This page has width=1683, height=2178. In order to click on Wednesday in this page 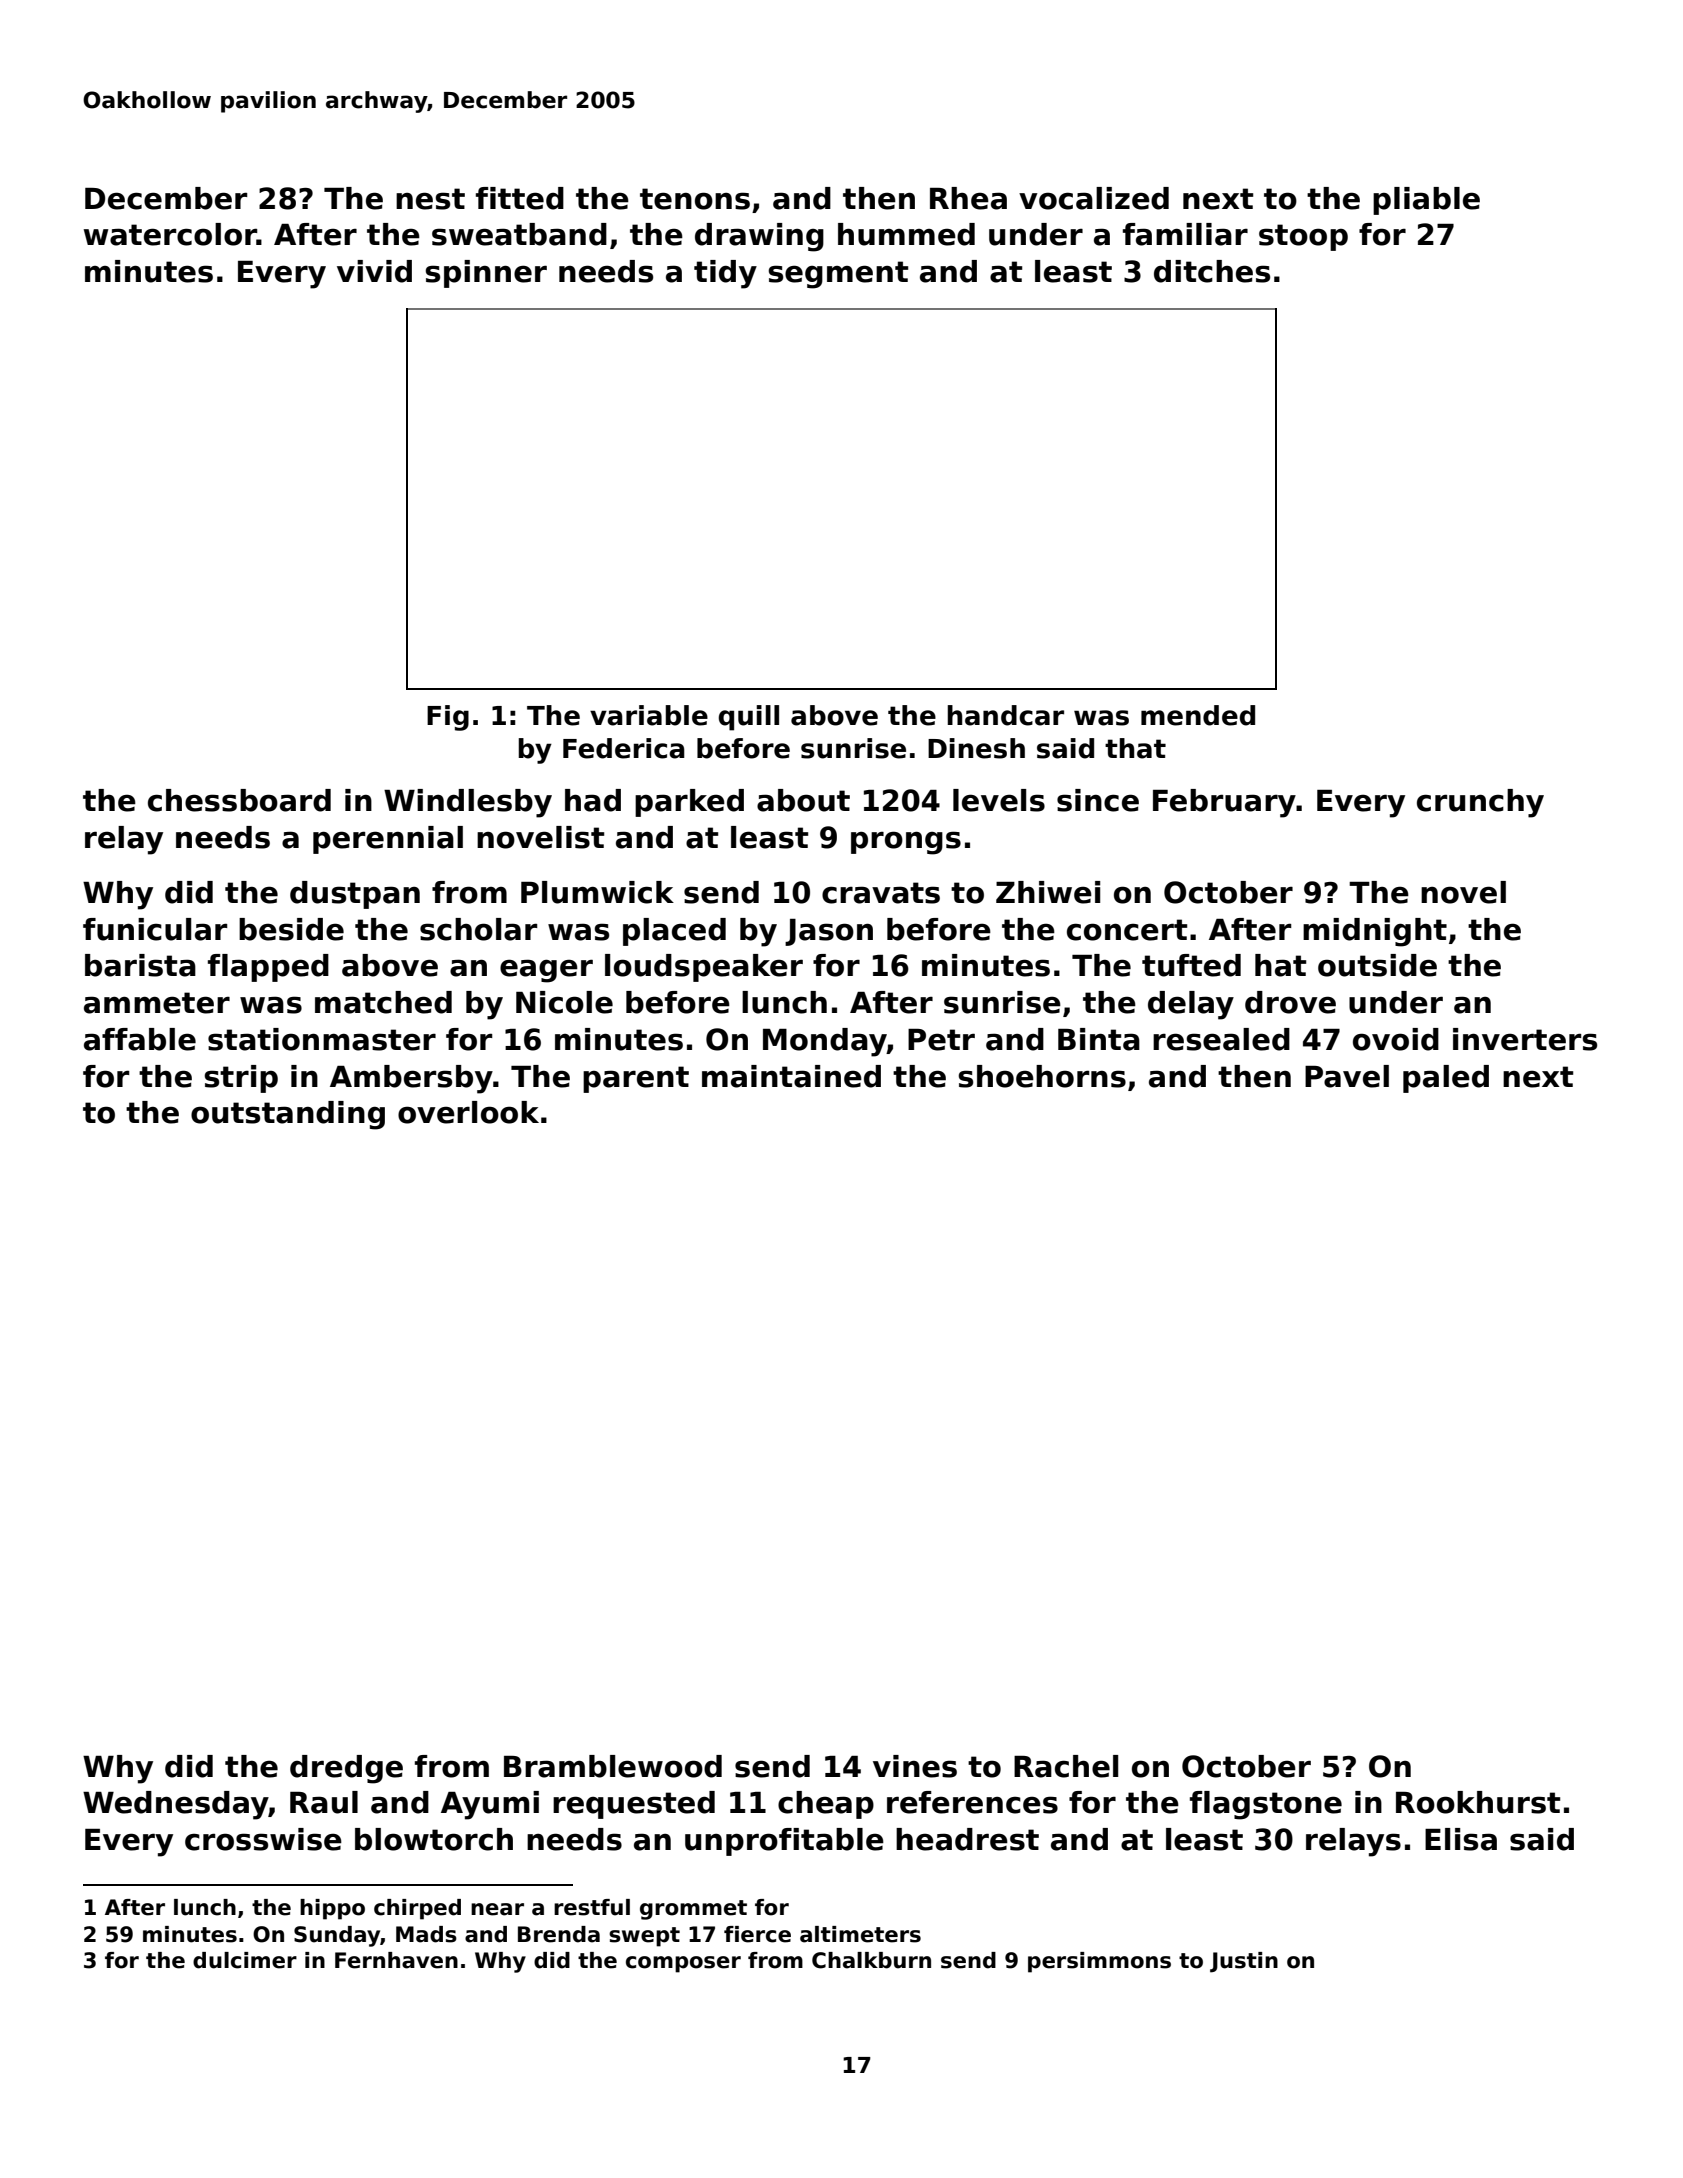, I will do `click(176, 1805)`.
